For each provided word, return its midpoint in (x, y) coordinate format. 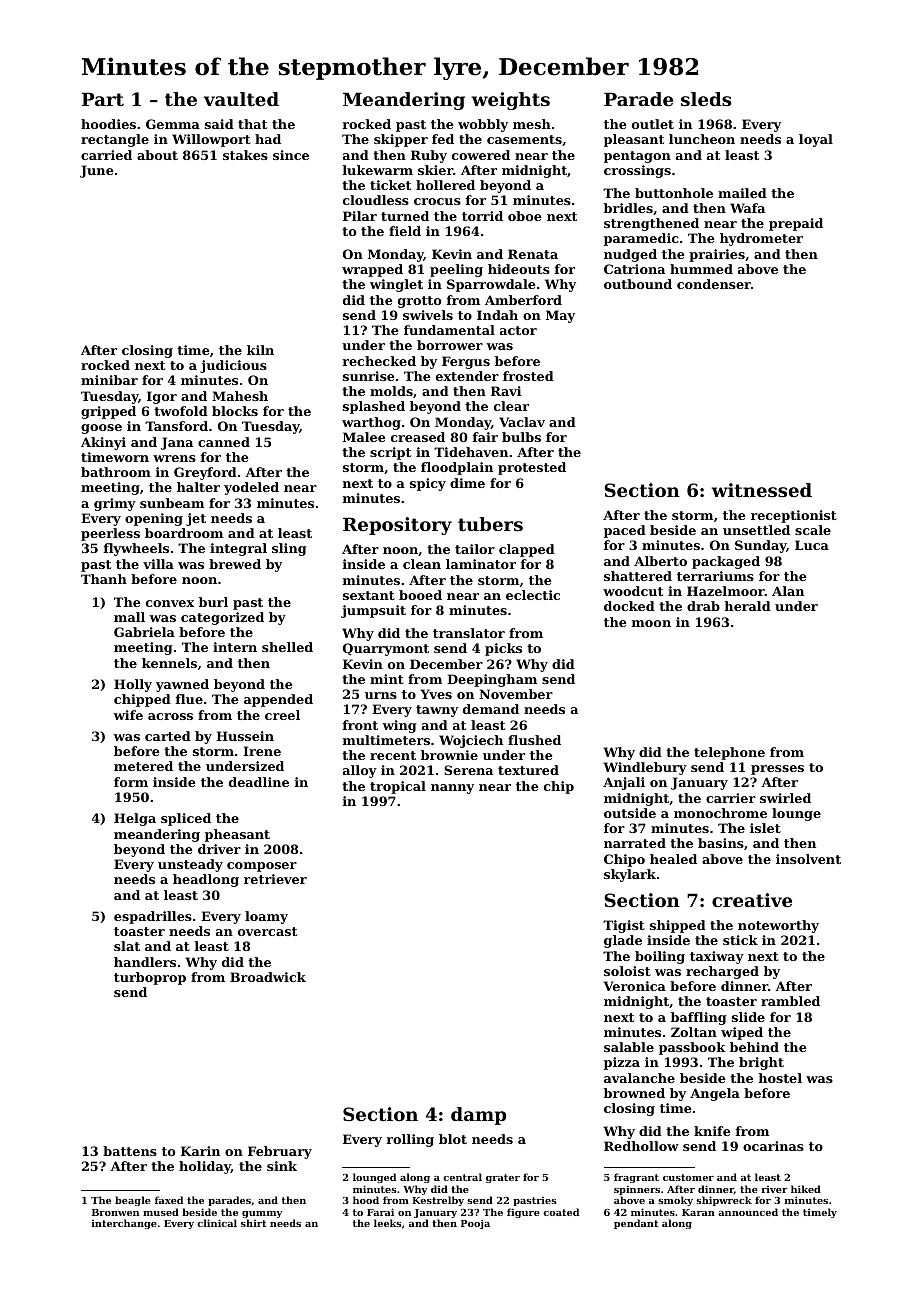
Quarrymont (386, 649)
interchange (124, 1224)
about (157, 155)
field (405, 231)
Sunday (760, 546)
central (462, 1177)
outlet (653, 124)
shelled (287, 647)
